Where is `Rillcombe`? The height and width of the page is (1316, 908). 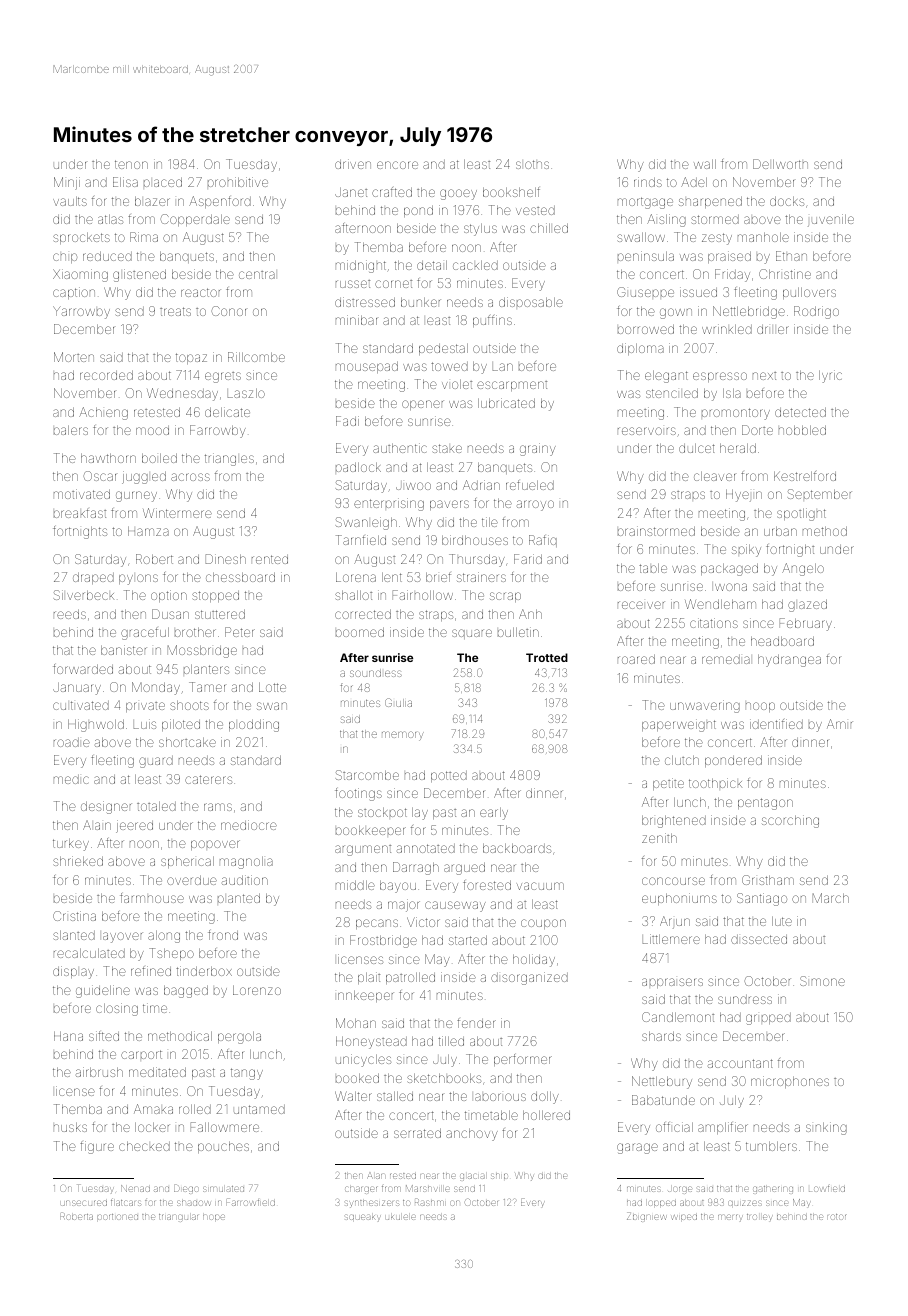
Rillcombe is located at coordinates (256, 357).
